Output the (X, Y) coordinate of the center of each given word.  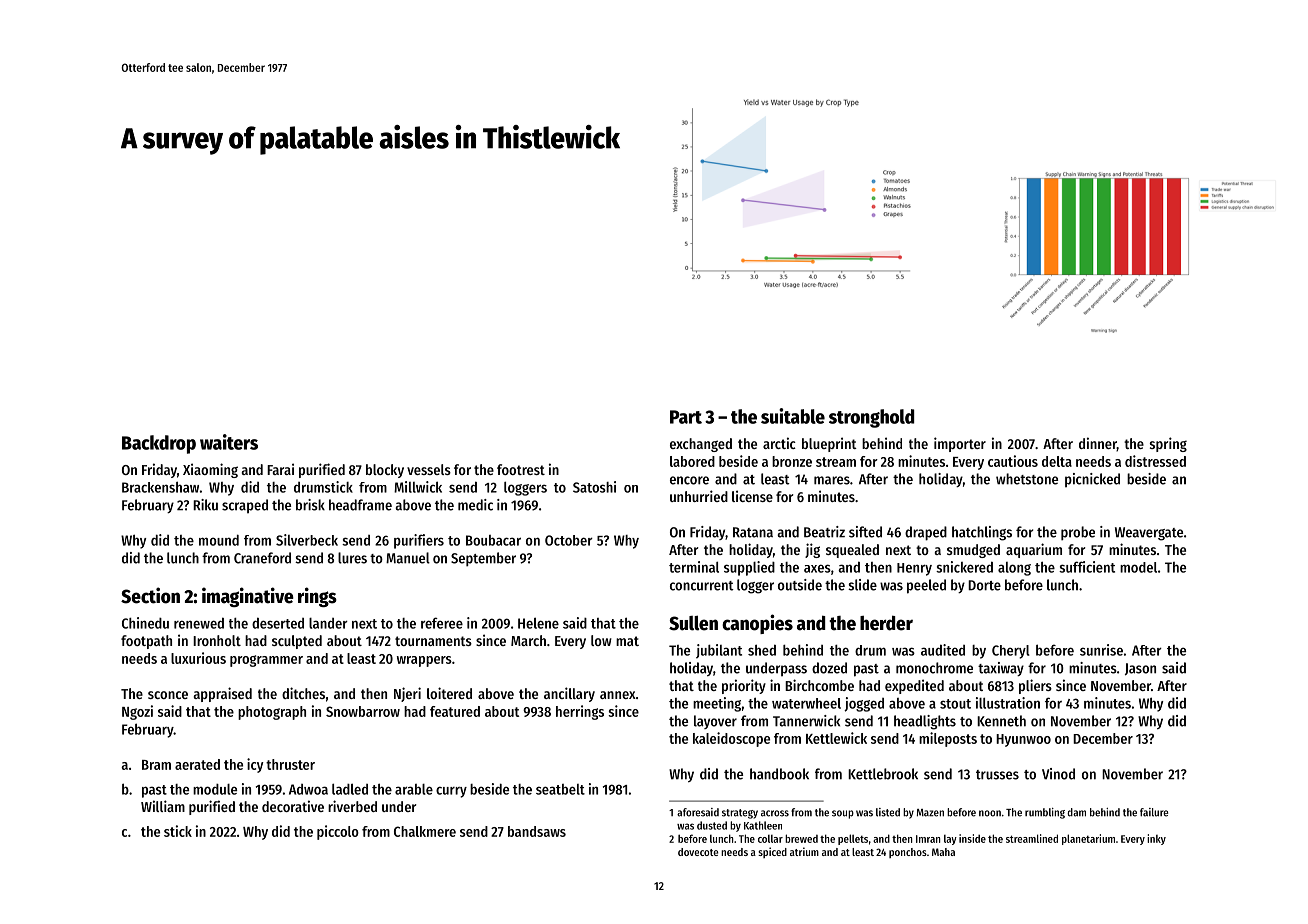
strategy (740, 814)
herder (886, 623)
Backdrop (159, 444)
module (215, 789)
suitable (793, 416)
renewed (199, 623)
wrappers (424, 661)
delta (1057, 461)
